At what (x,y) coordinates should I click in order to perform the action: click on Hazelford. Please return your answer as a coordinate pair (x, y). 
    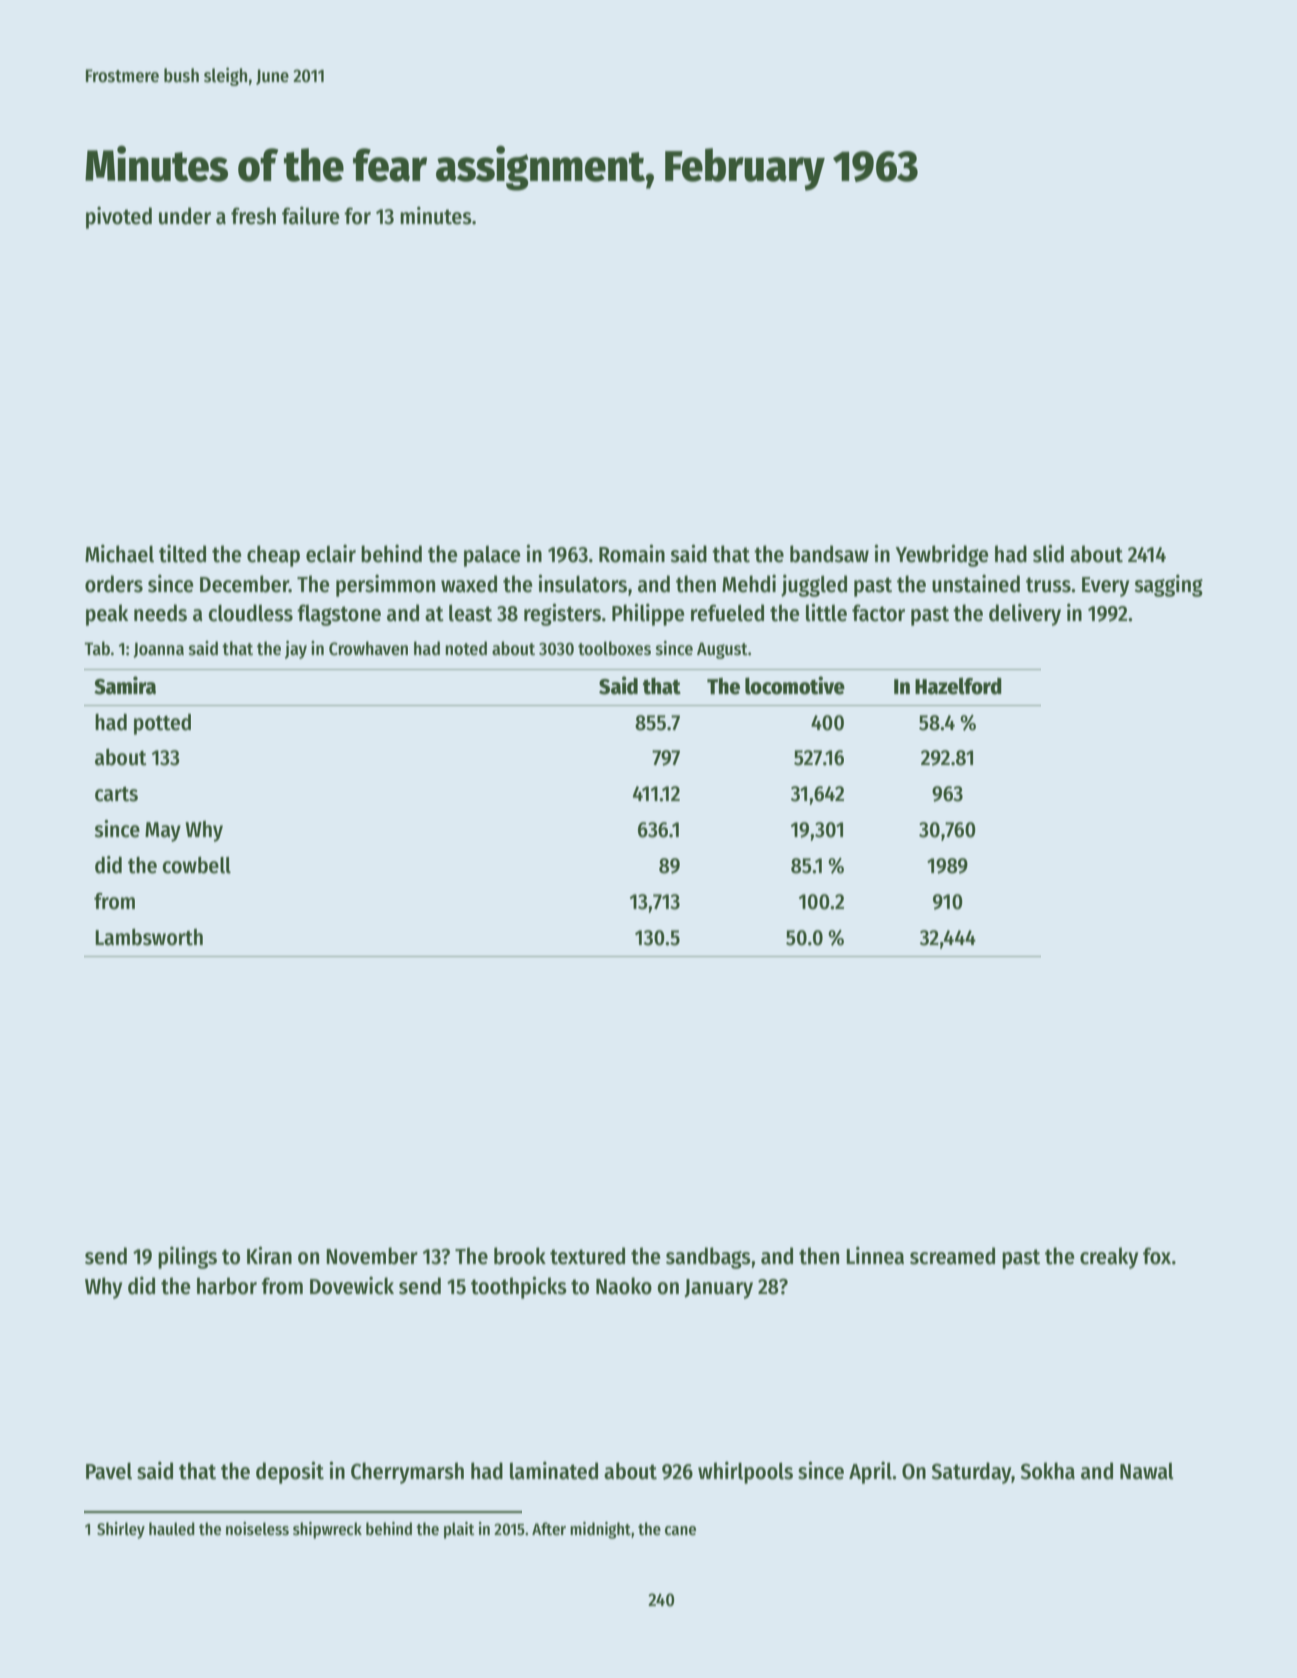
    Looking at the image, I should click on (958, 686).
